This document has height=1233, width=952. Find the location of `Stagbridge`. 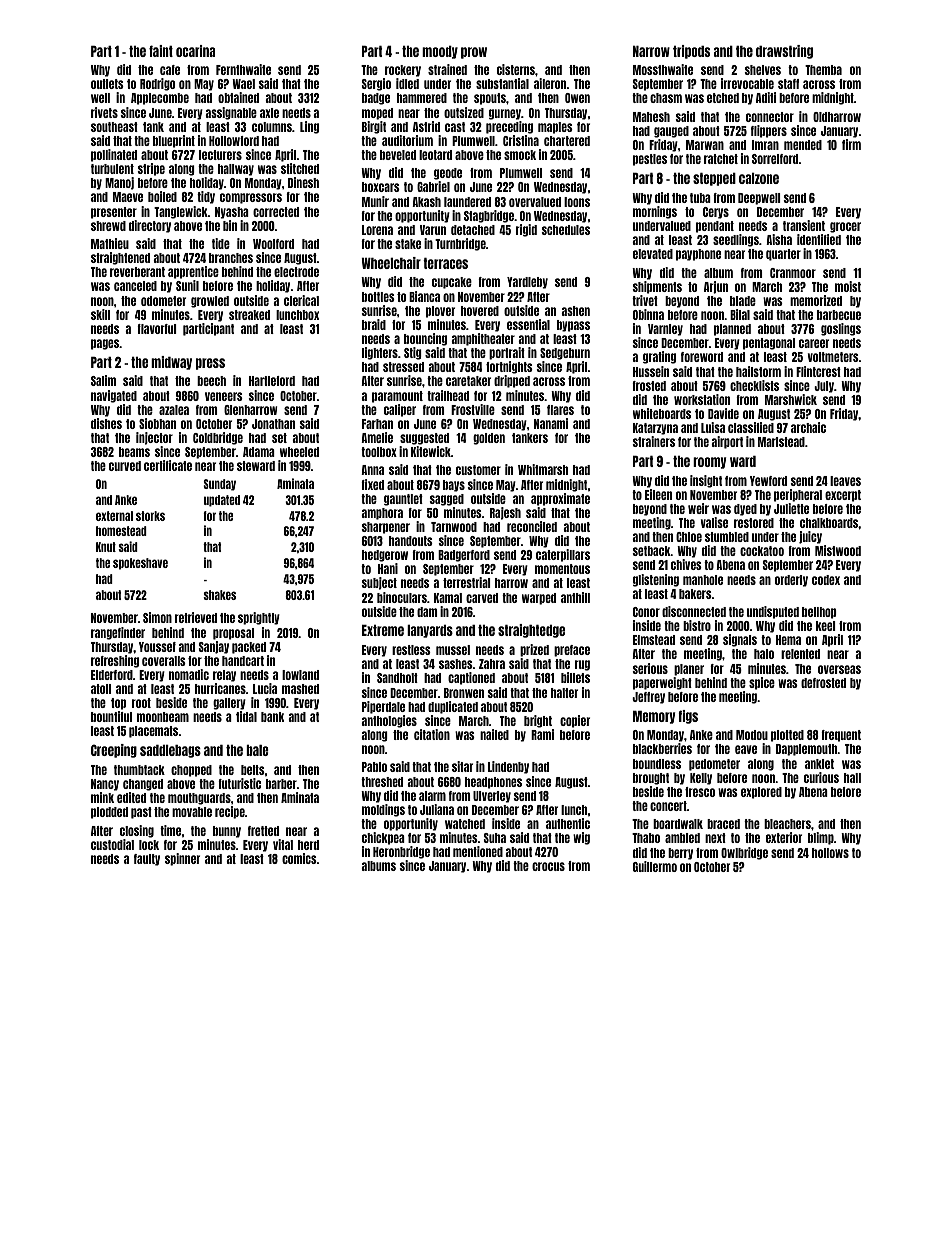

Stagbridge is located at coordinates (489, 216).
